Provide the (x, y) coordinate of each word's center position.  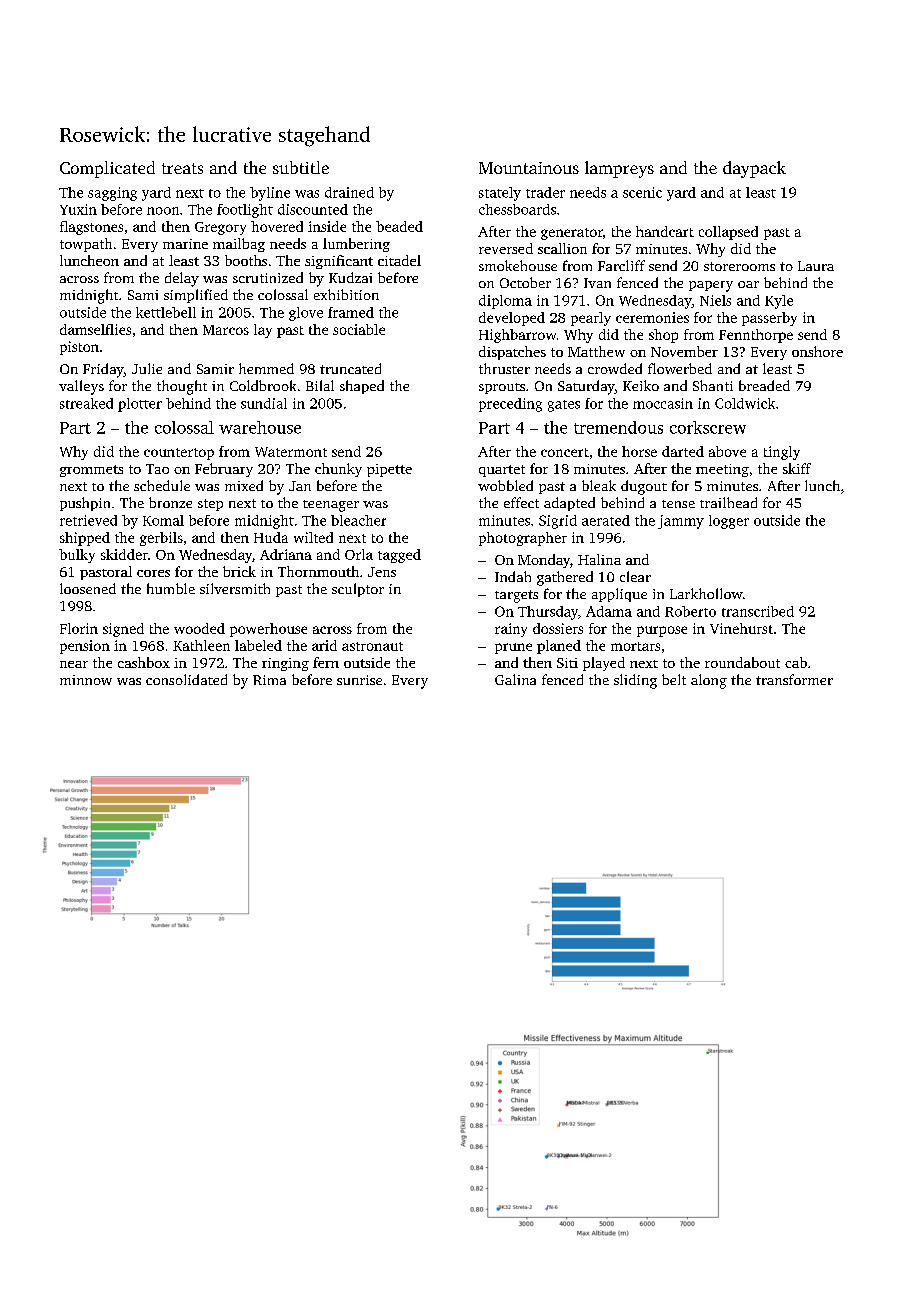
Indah (513, 576)
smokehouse (518, 265)
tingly (782, 453)
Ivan (597, 283)
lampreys (619, 169)
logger (729, 522)
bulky (77, 556)
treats (182, 168)
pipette (389, 470)
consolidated (186, 679)
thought (182, 387)
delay (182, 279)
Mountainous (529, 168)
